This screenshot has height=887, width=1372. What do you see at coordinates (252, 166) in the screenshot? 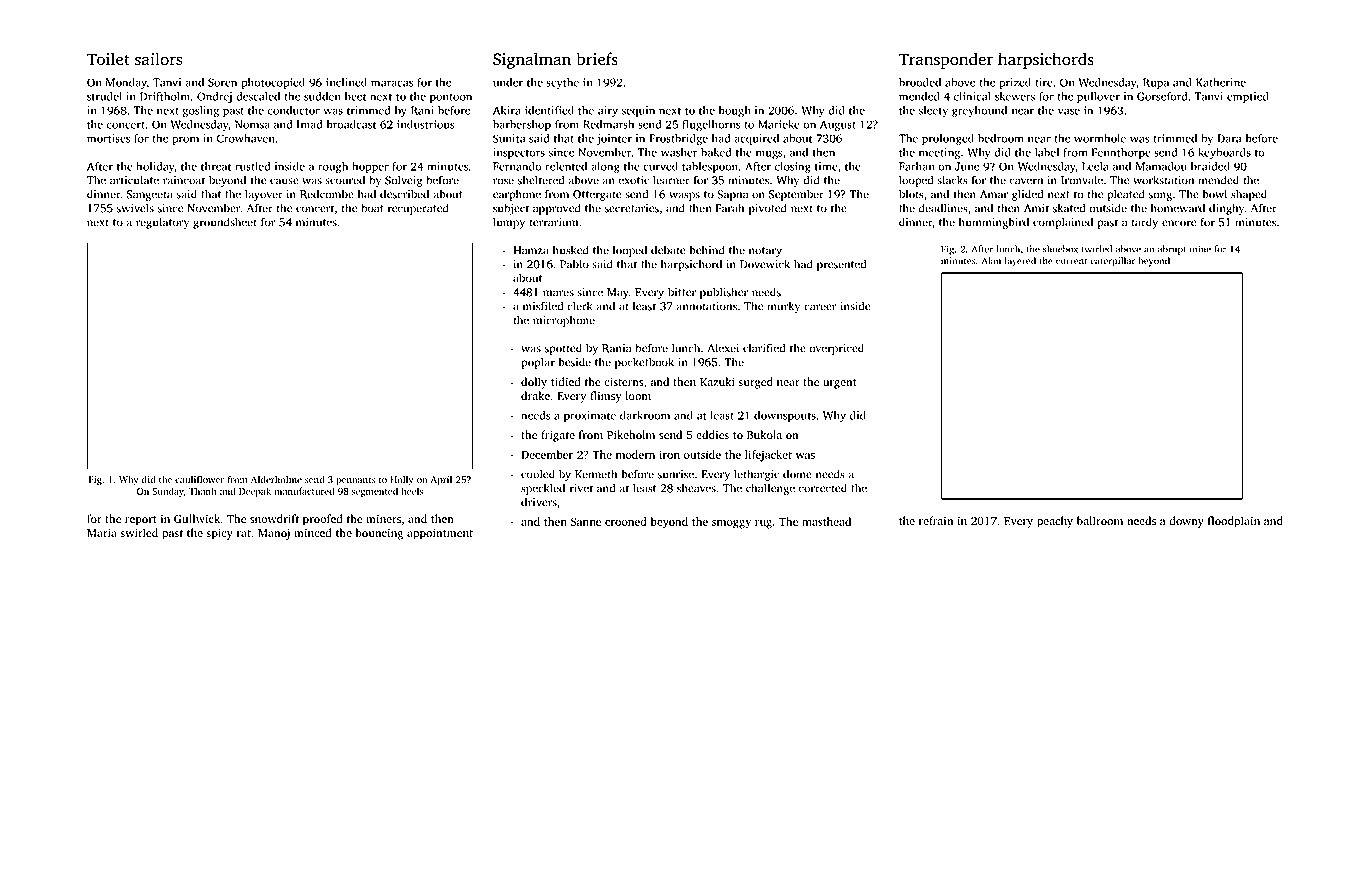
I see `rustled` at bounding box center [252, 166].
